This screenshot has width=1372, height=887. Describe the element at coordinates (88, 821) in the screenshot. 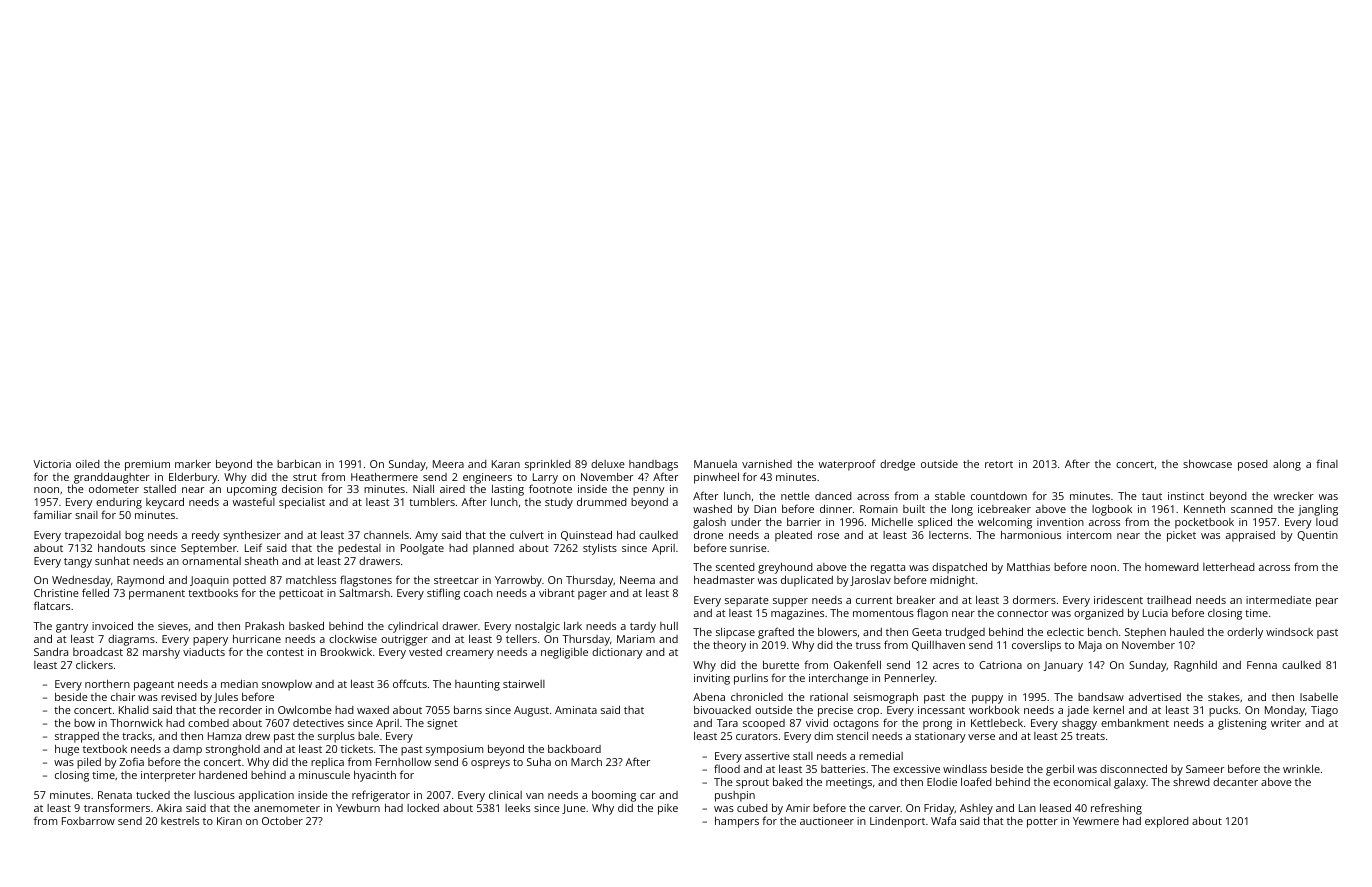

I see `Foxbarrow` at that location.
